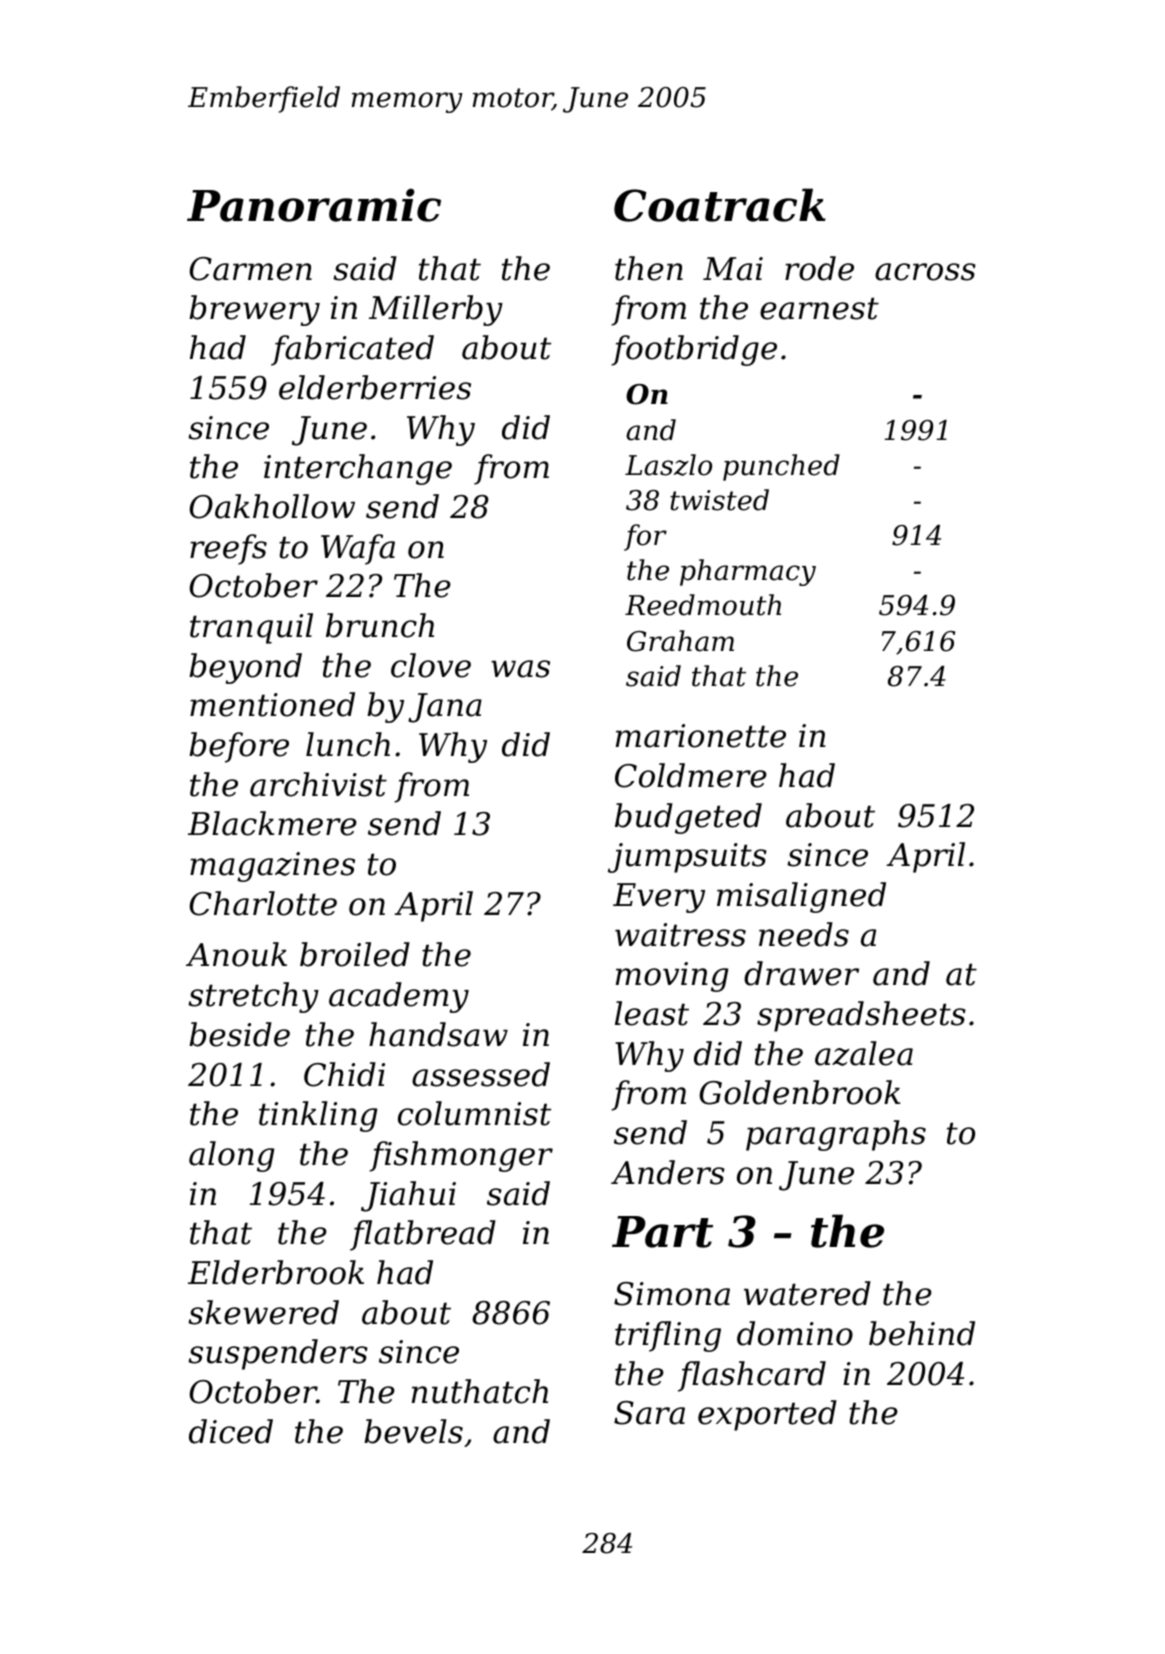  I want to click on pharmacy, so click(748, 572).
